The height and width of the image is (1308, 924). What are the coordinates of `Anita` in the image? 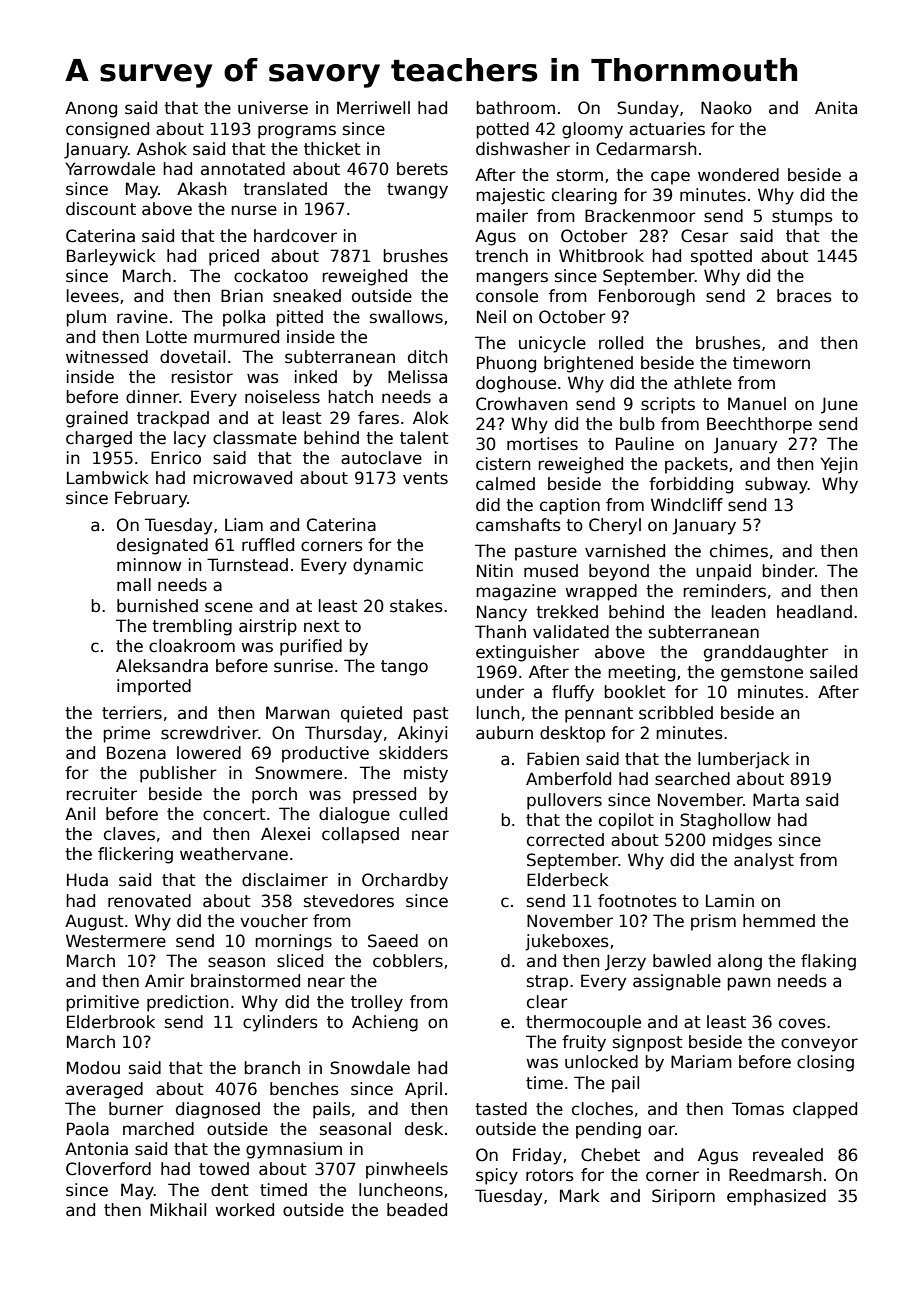 It's located at (836, 108).
